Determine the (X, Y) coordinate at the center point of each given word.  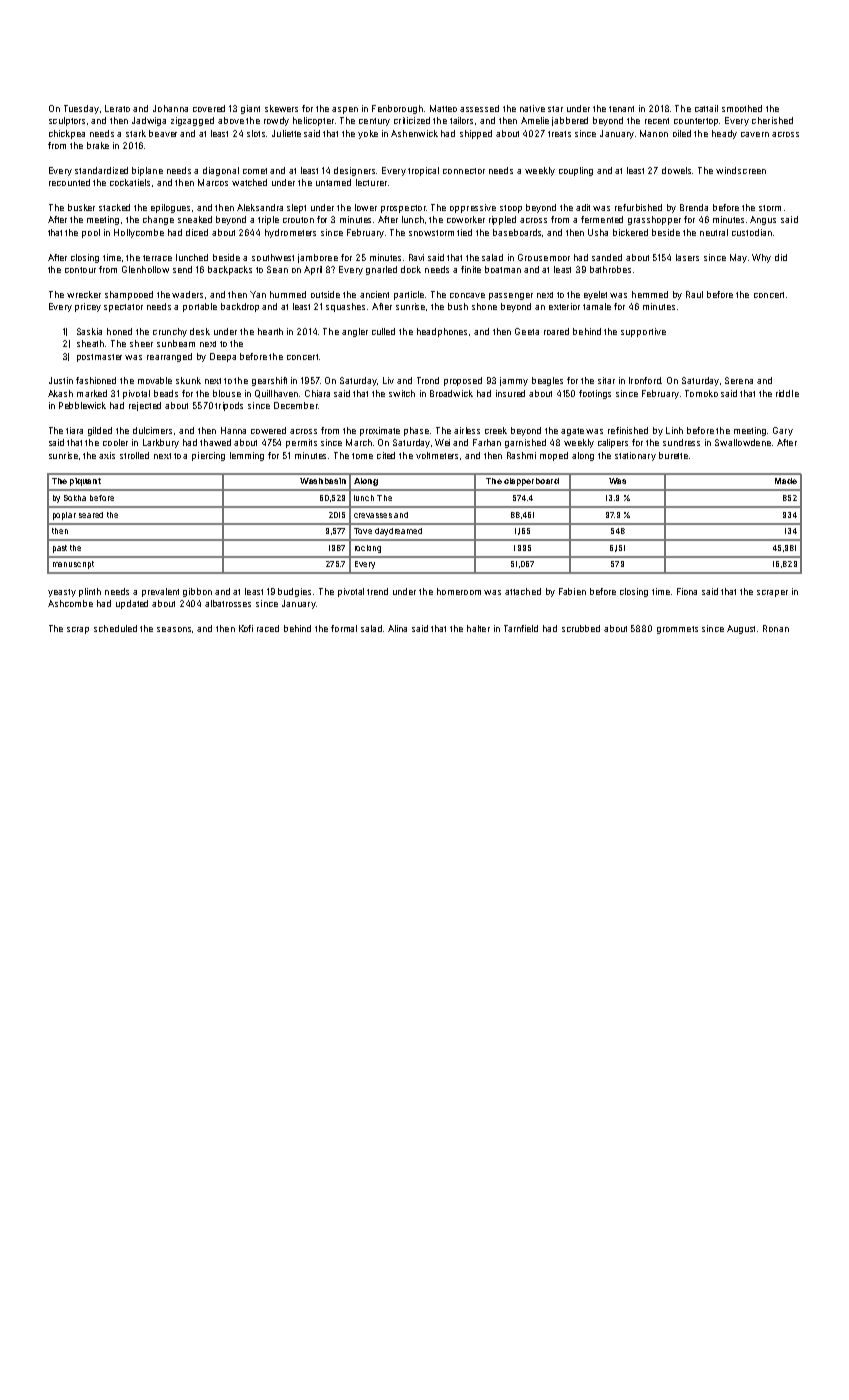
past (60, 549)
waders (187, 294)
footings (595, 394)
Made (786, 481)
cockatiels (130, 182)
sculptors (67, 121)
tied (464, 232)
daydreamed (398, 532)
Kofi (246, 628)
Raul (694, 294)
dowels (677, 170)
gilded (100, 431)
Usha (598, 232)
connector (464, 171)
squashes (345, 307)
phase (416, 431)
